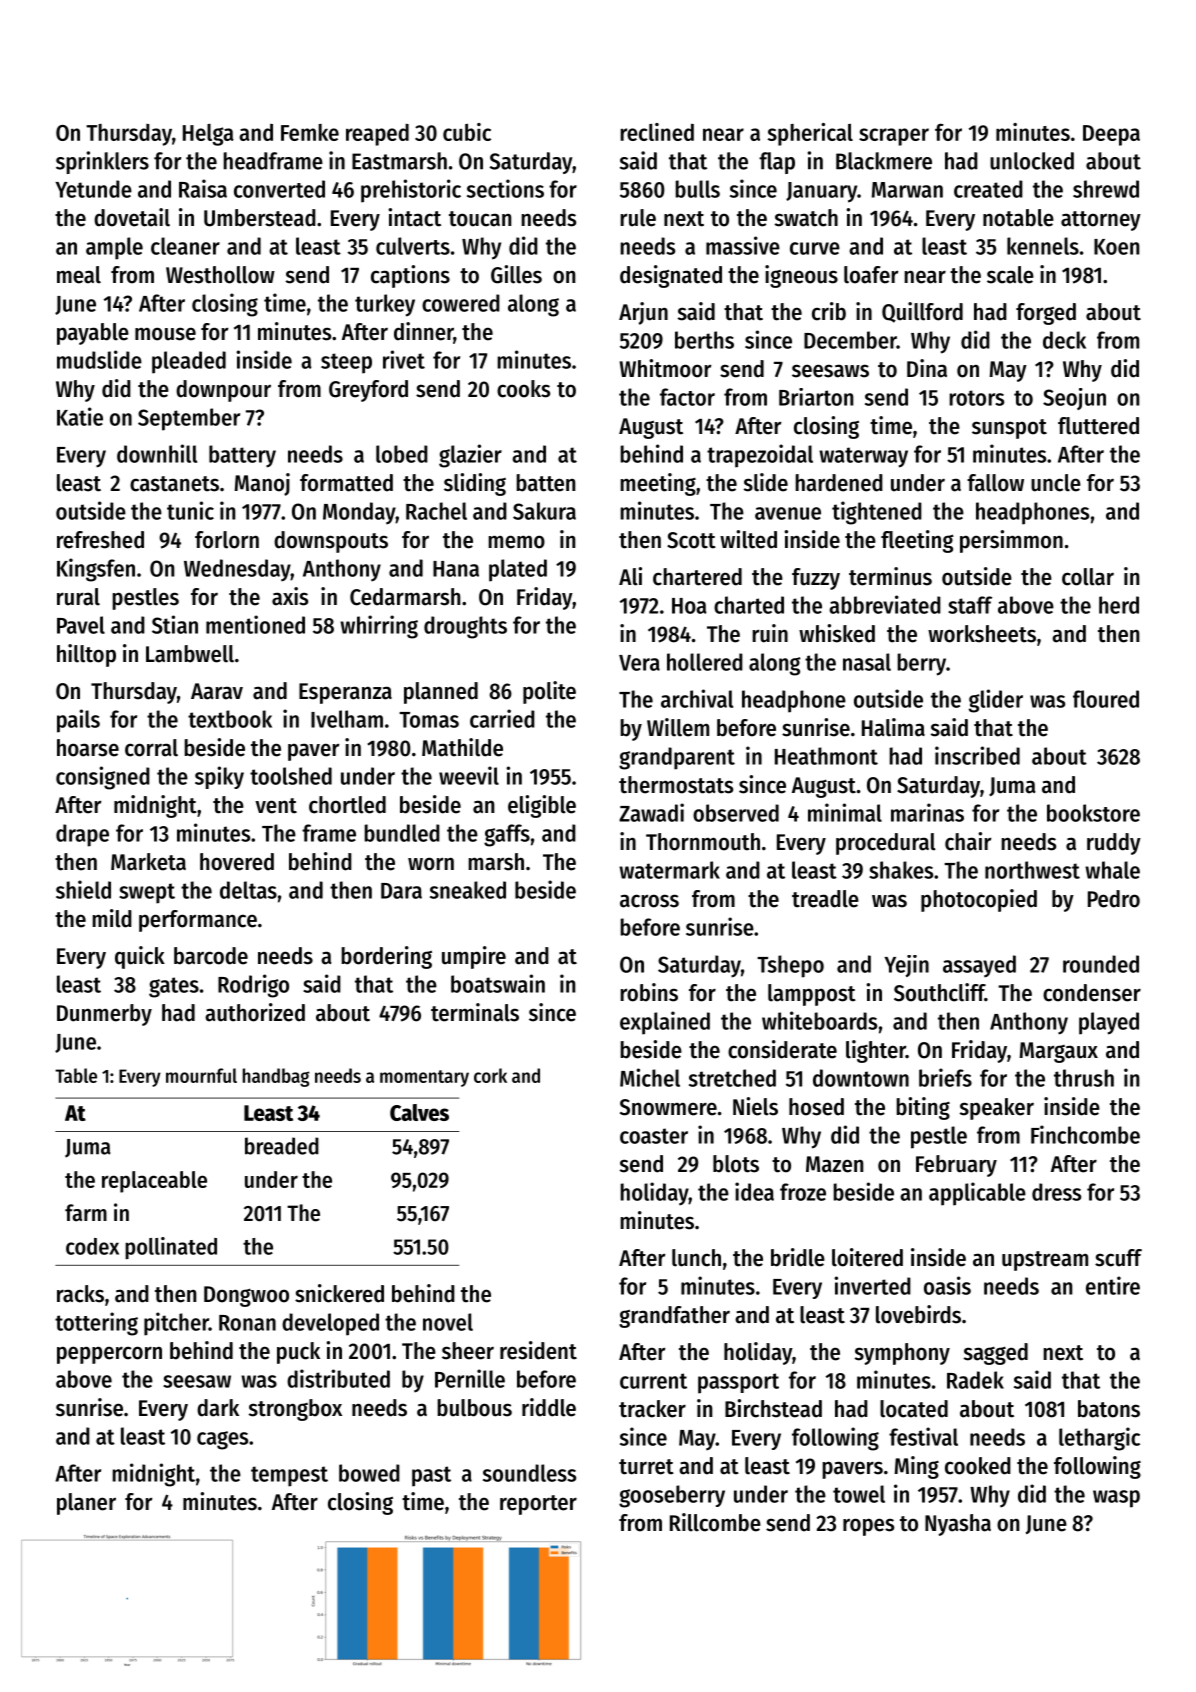 The image size is (1196, 1692). I want to click on mouse, so click(165, 334).
